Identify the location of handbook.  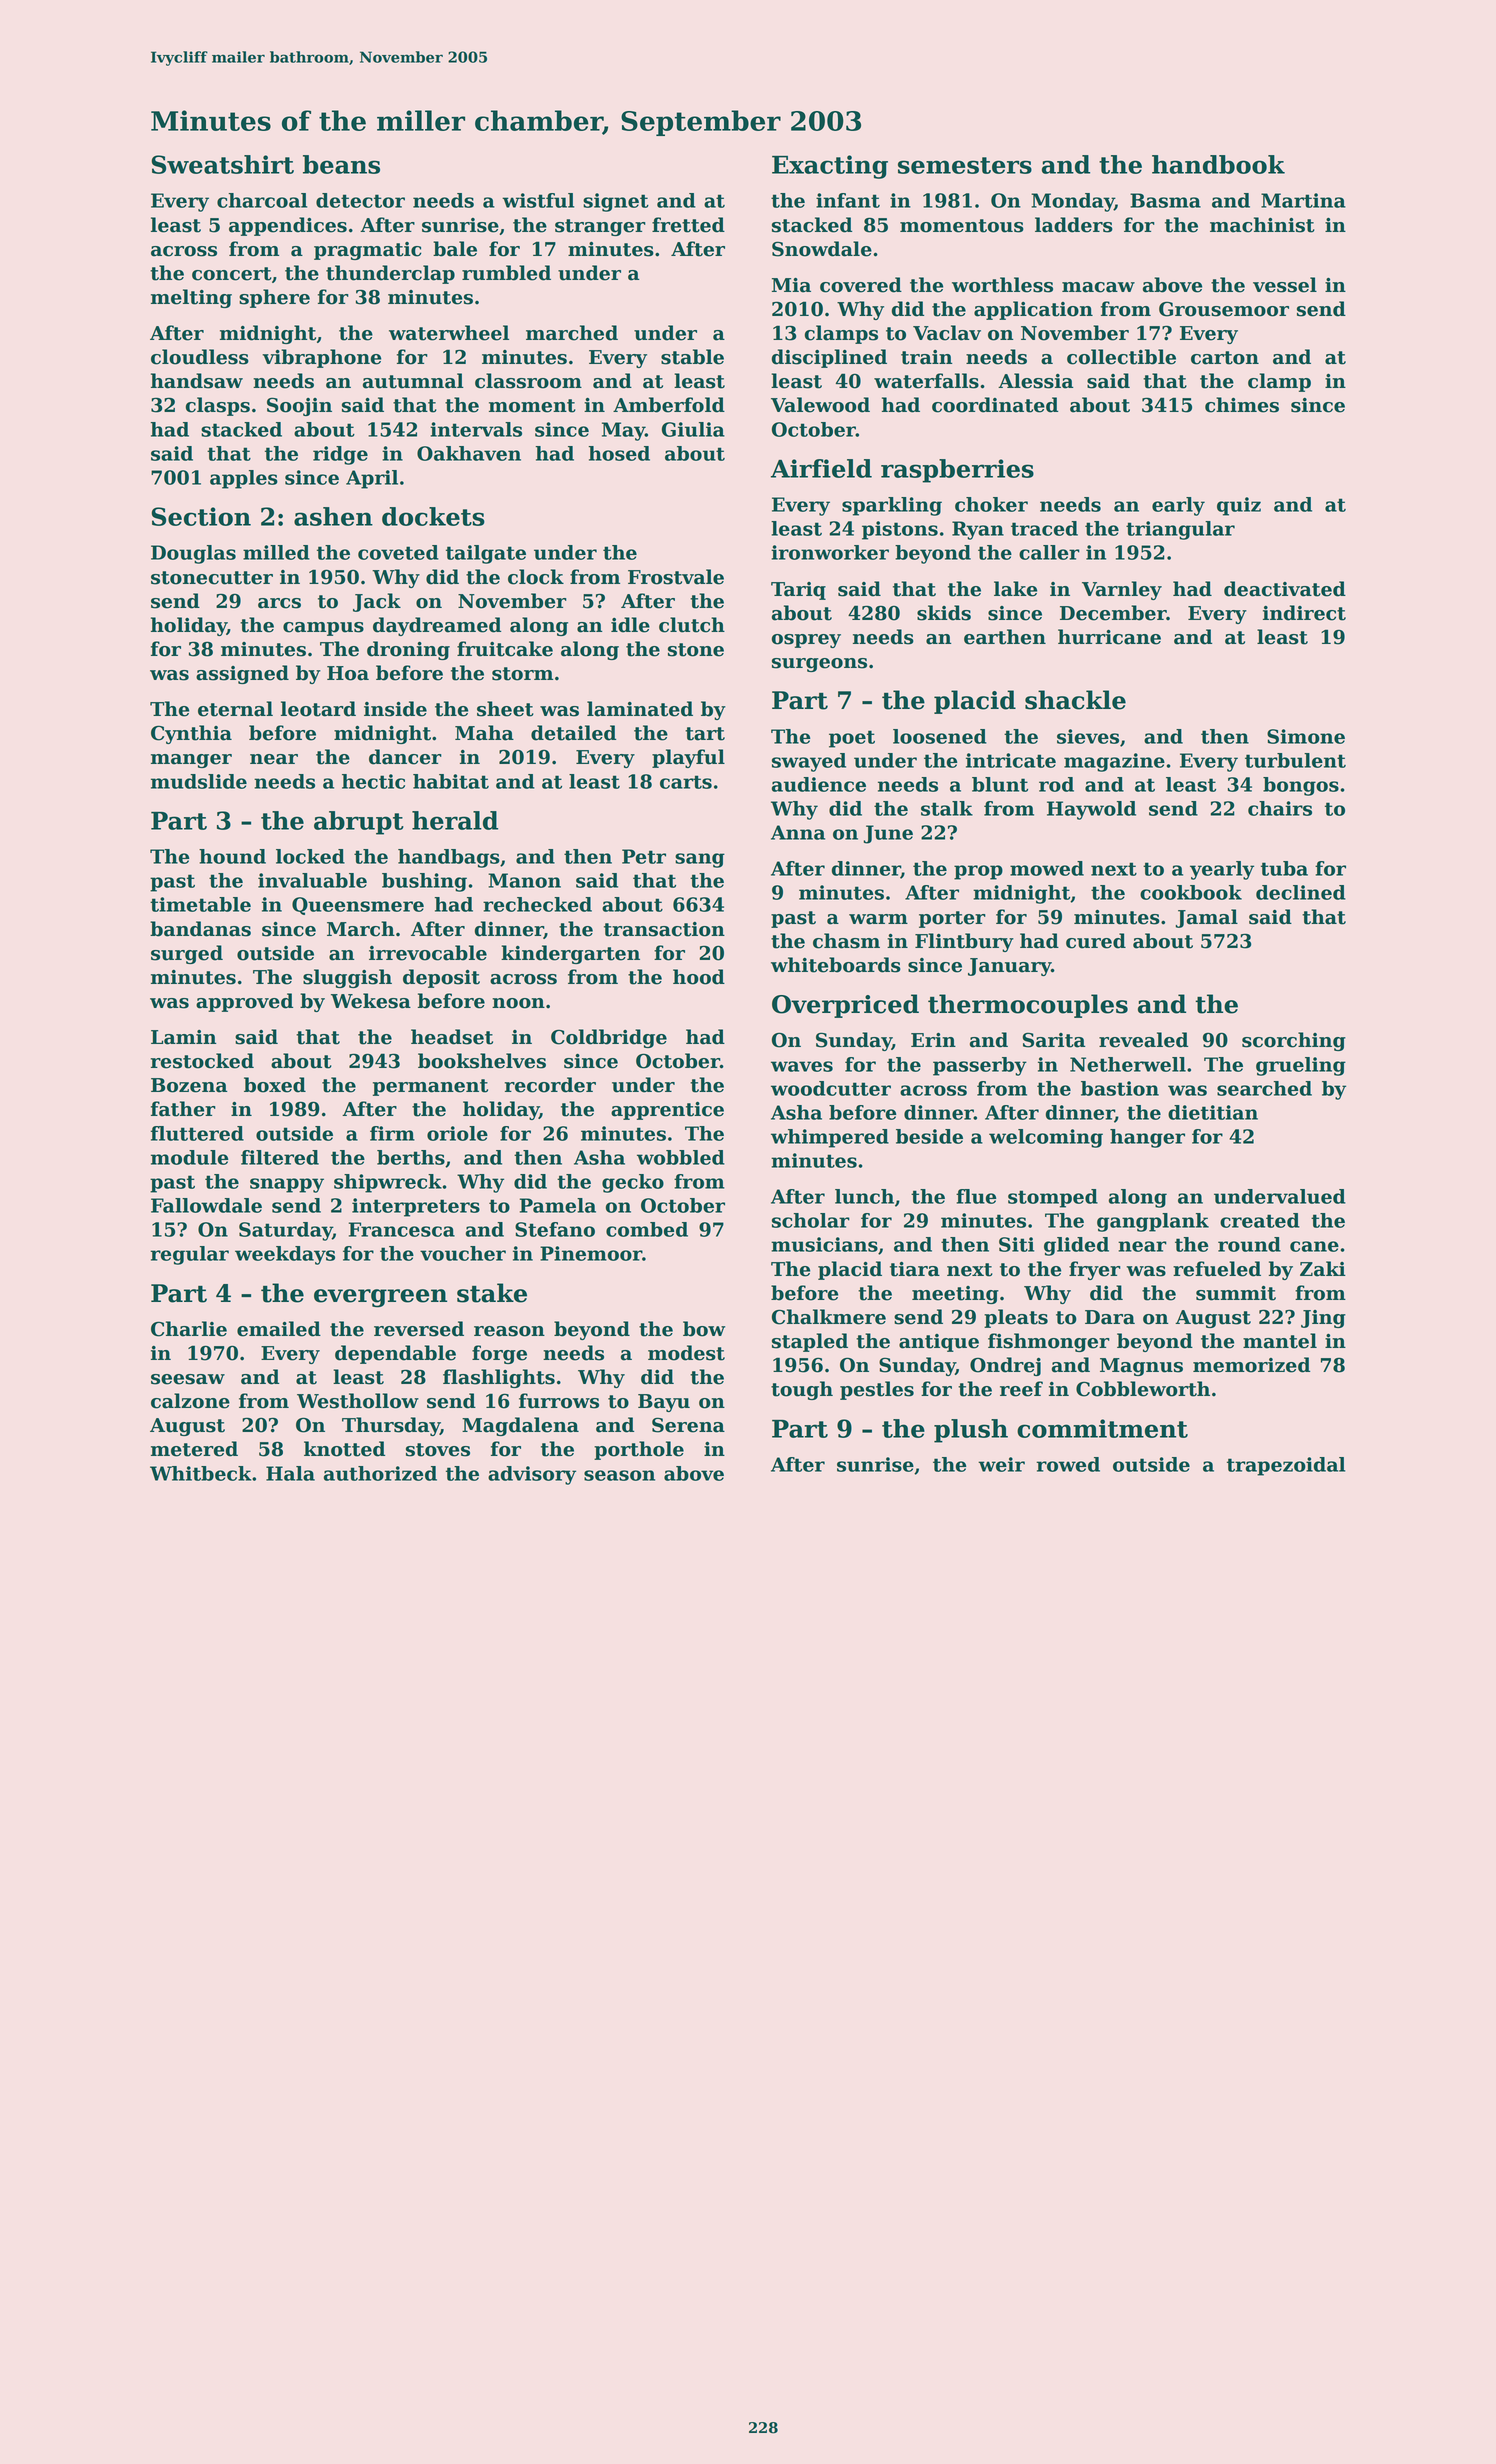
(1218, 164).
